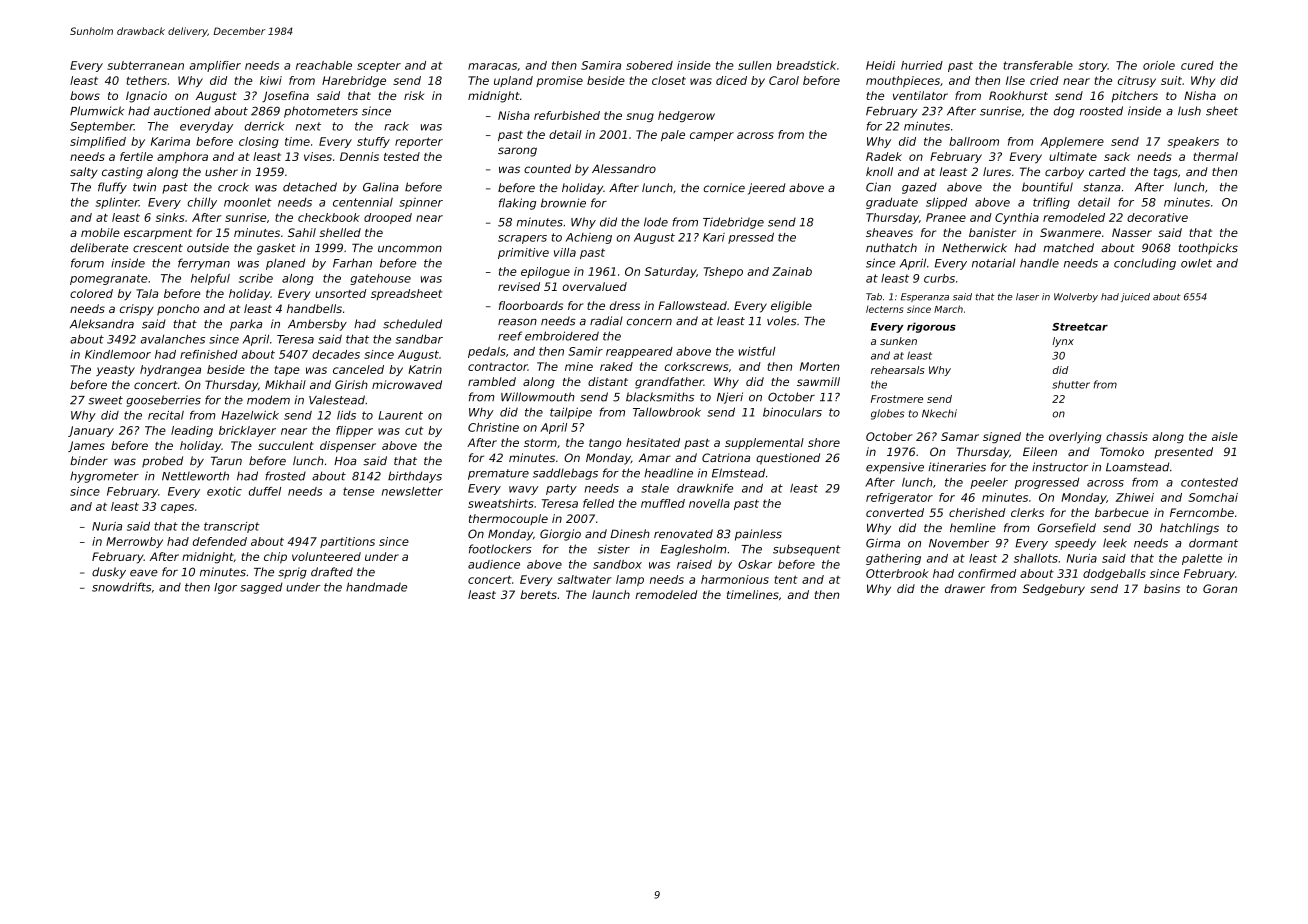  I want to click on dog, so click(1064, 112).
